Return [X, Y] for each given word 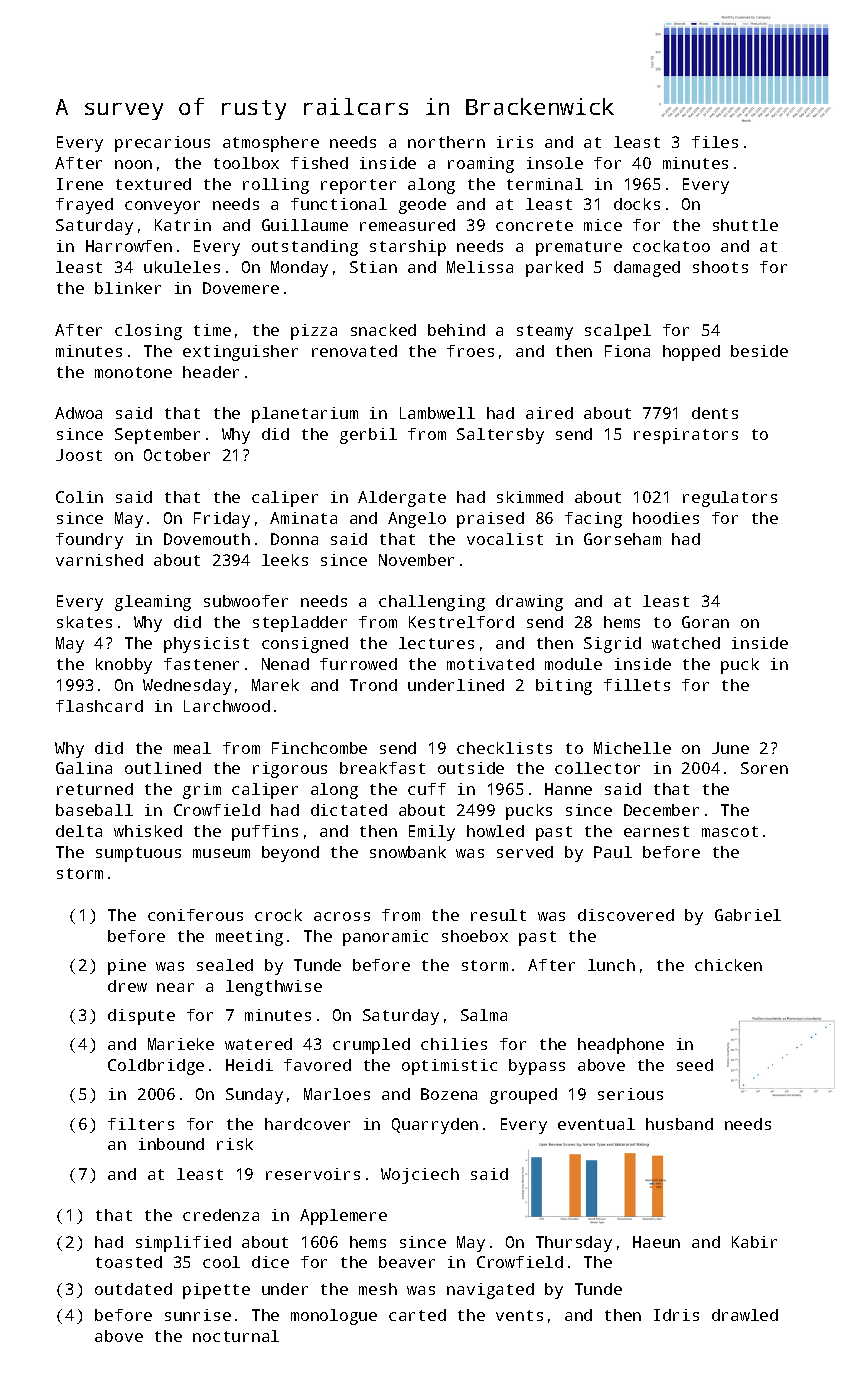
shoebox [475, 936]
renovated [354, 351]
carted [417, 1315]
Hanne [568, 789]
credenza [221, 1215]
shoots [720, 267]
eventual [596, 1124]
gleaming [153, 603]
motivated [490, 664]
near [175, 987]
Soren [764, 768]
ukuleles [182, 267]
